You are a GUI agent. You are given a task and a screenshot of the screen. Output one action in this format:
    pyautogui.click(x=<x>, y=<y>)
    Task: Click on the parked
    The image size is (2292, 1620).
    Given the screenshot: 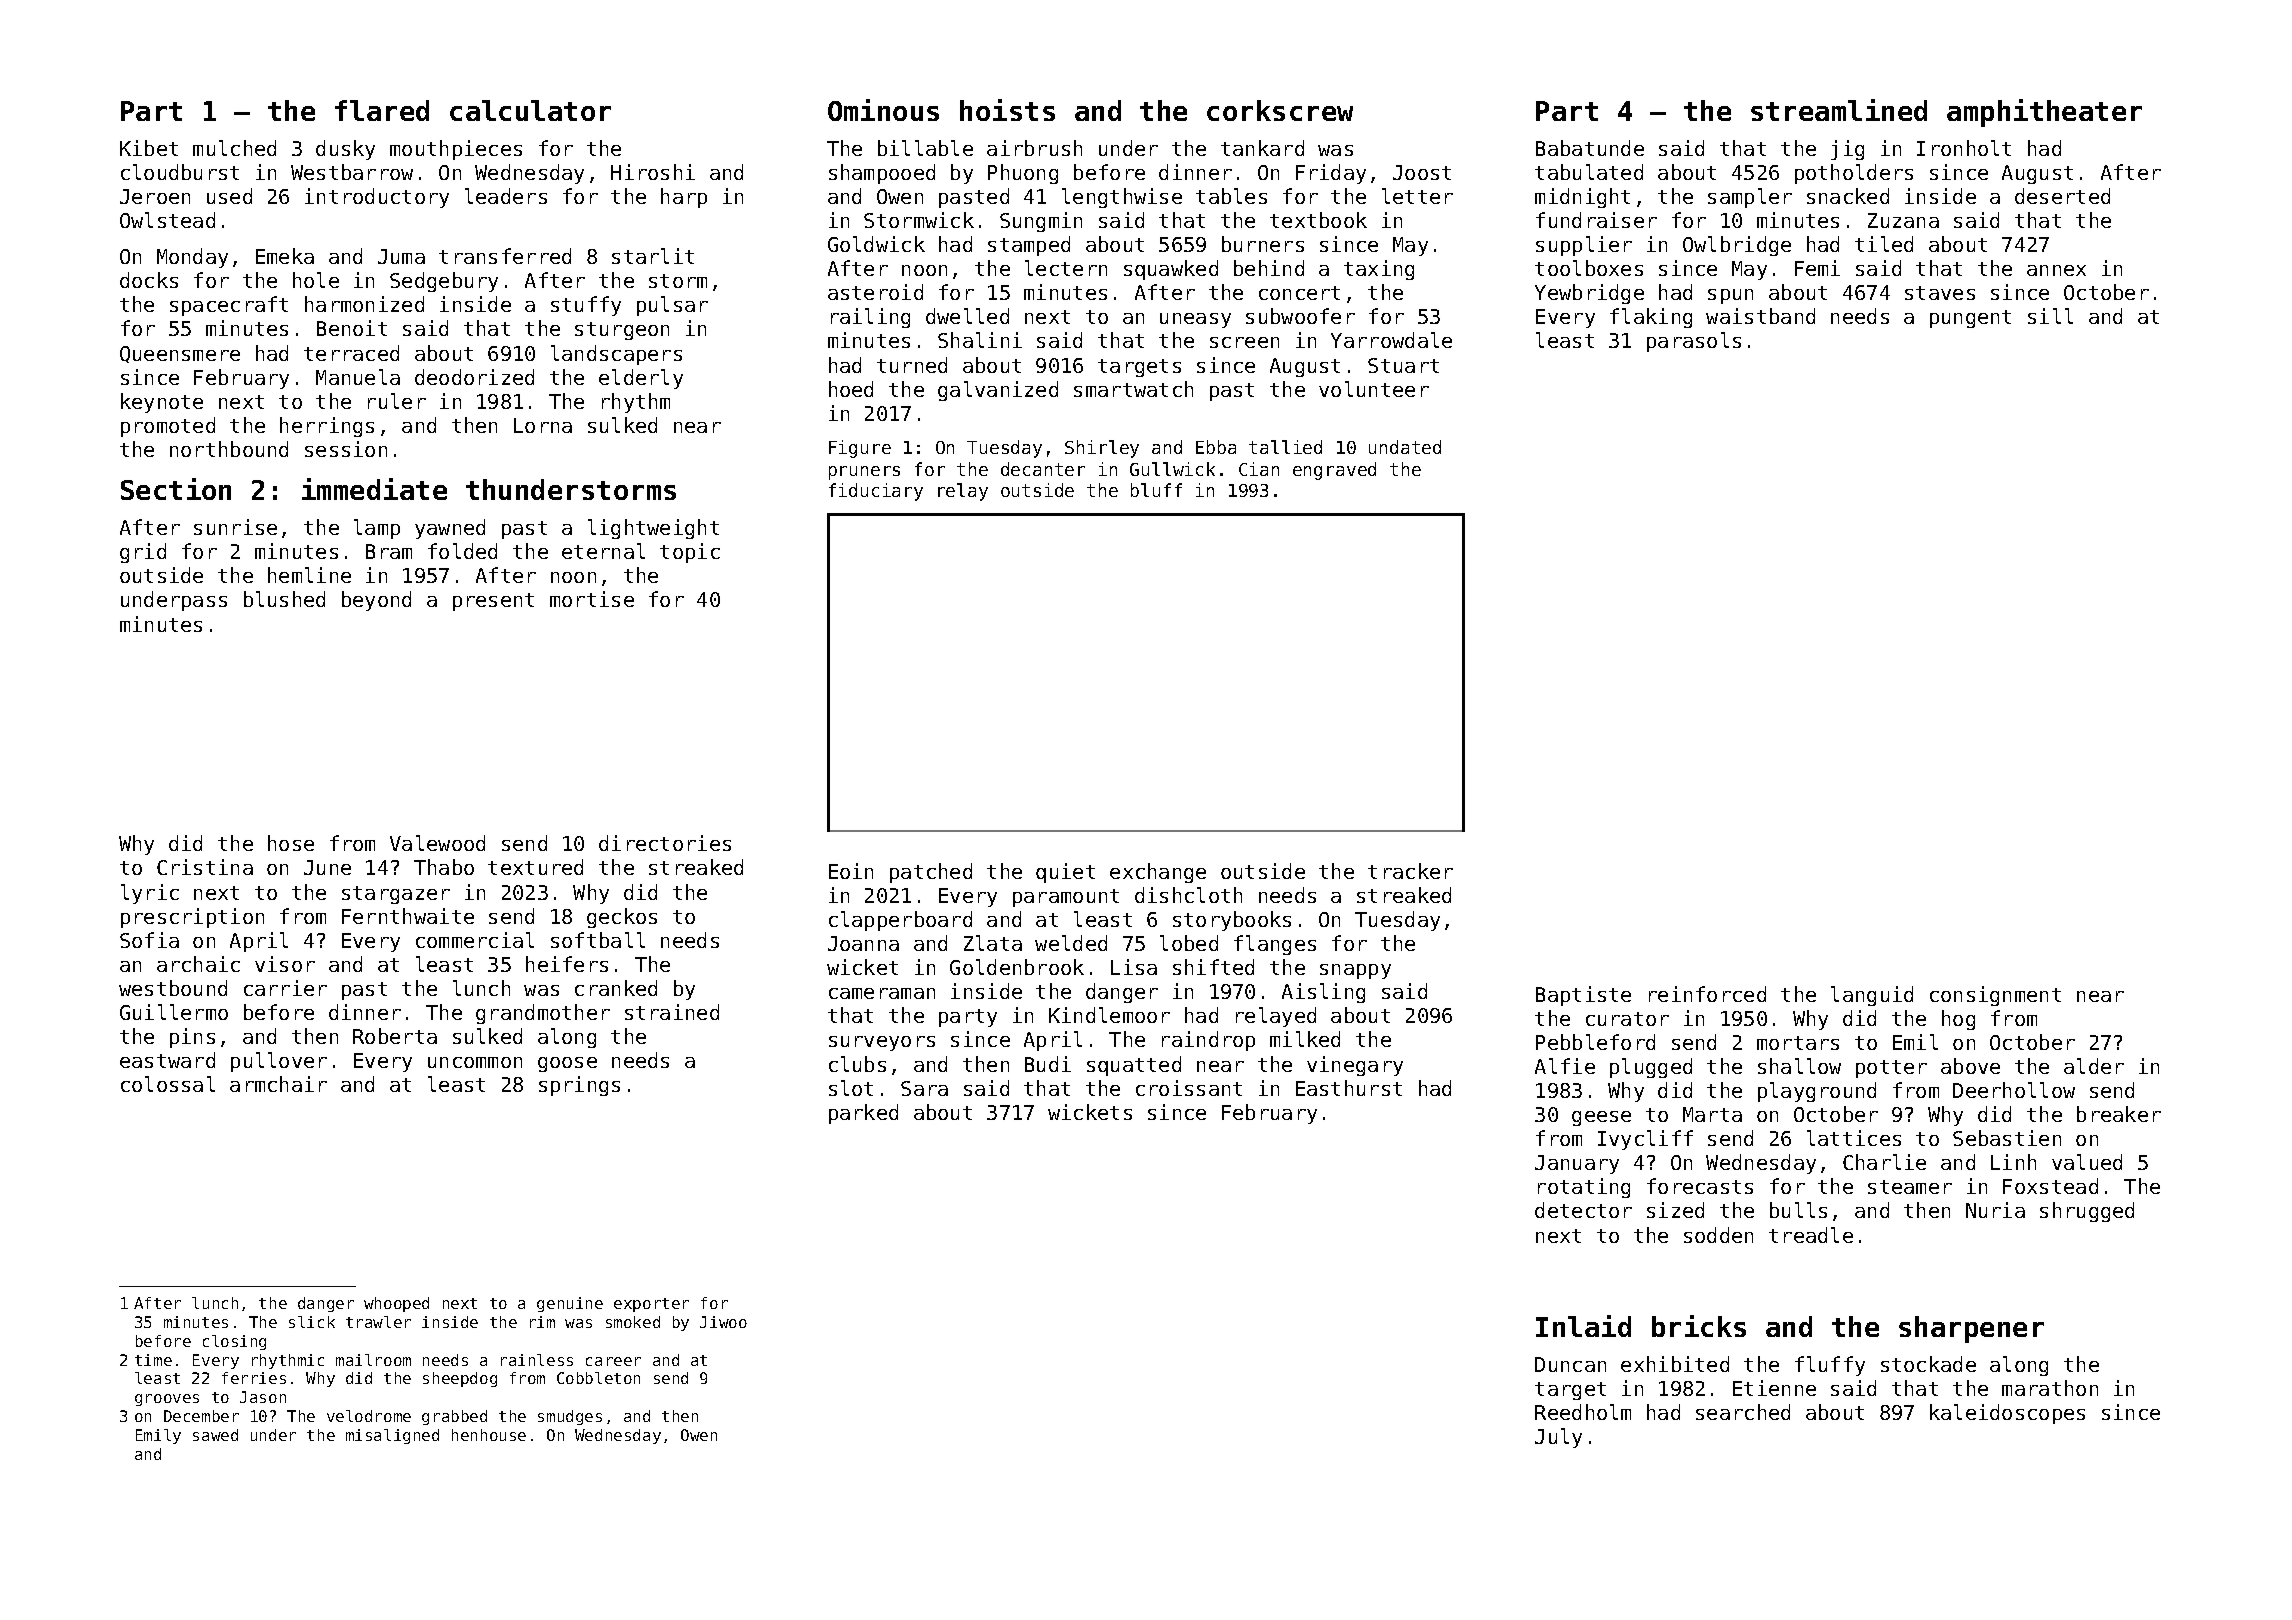 What is the action you would take?
    pyautogui.click(x=863, y=1114)
